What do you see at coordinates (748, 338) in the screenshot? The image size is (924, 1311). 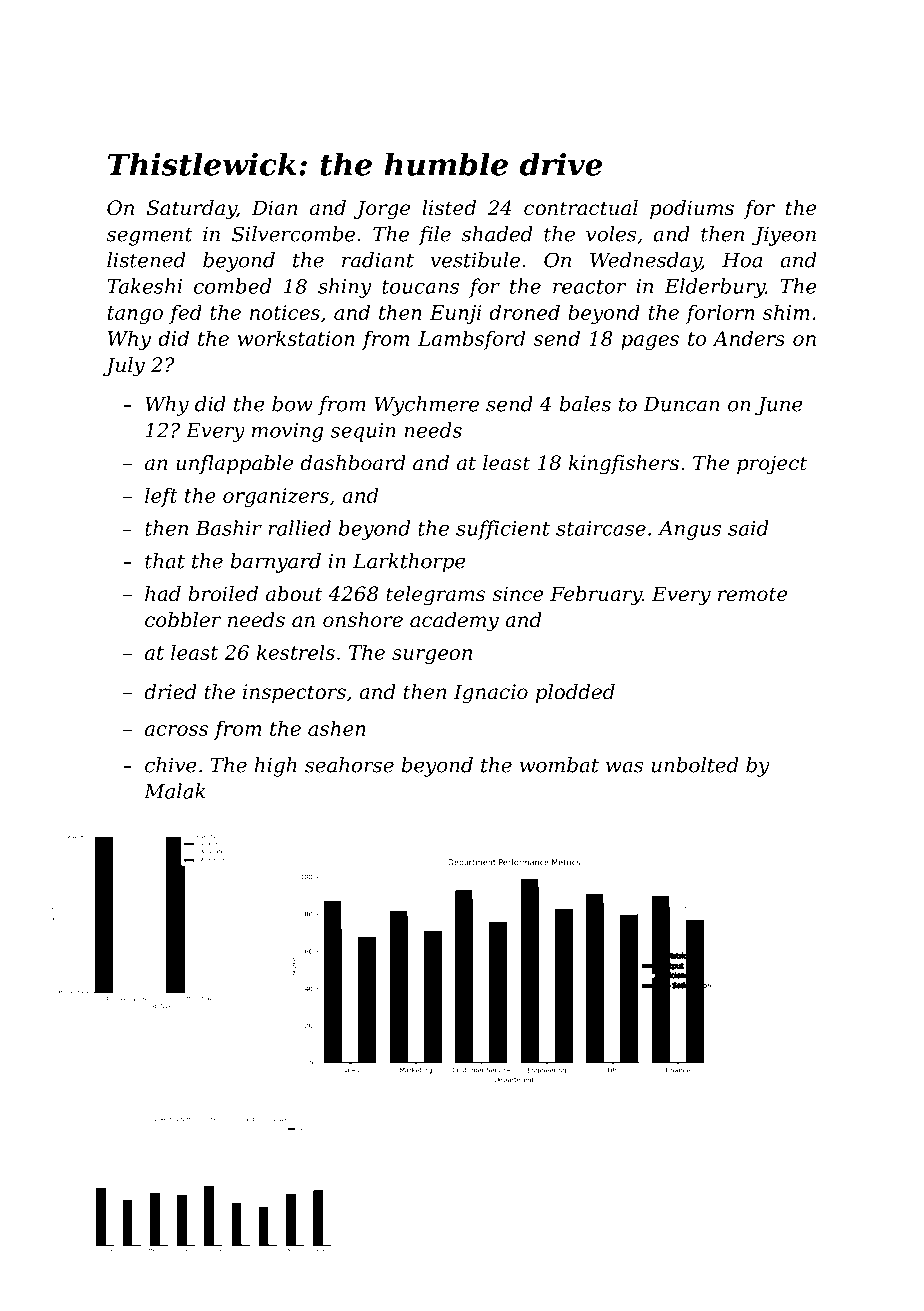 I see `Anders` at bounding box center [748, 338].
